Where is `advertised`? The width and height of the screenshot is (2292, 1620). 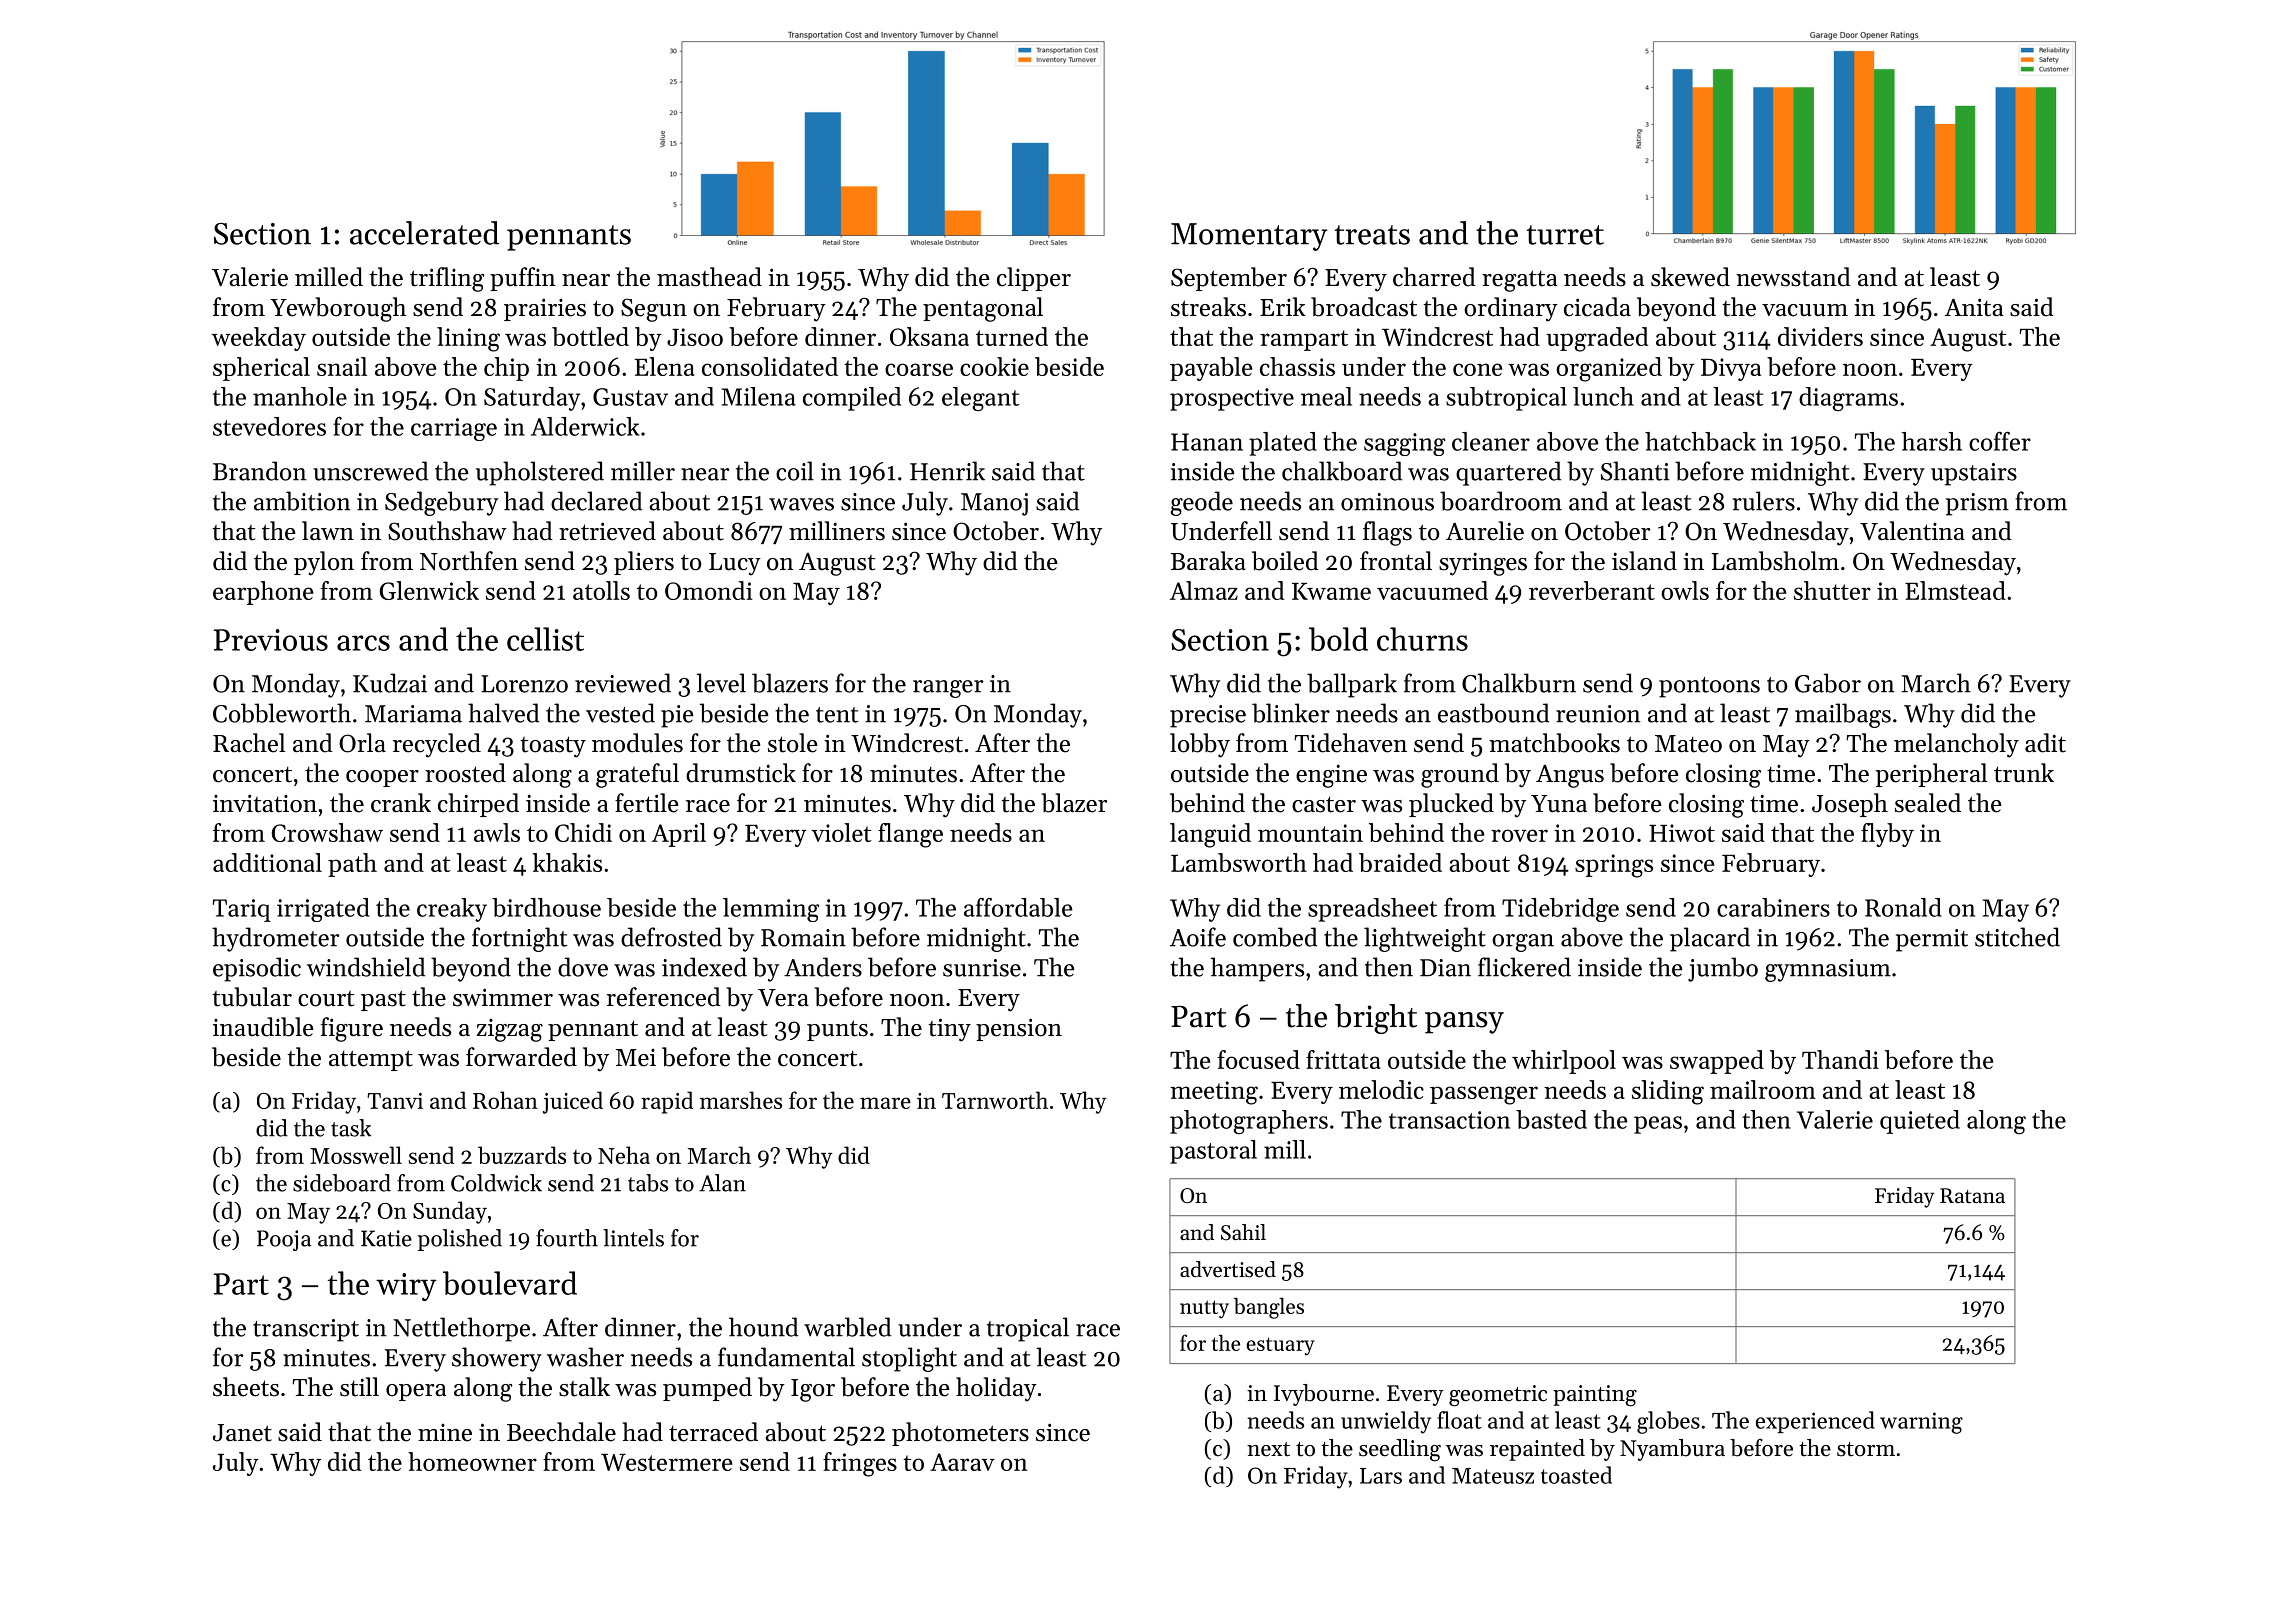
advertised is located at coordinates (1228, 1269).
